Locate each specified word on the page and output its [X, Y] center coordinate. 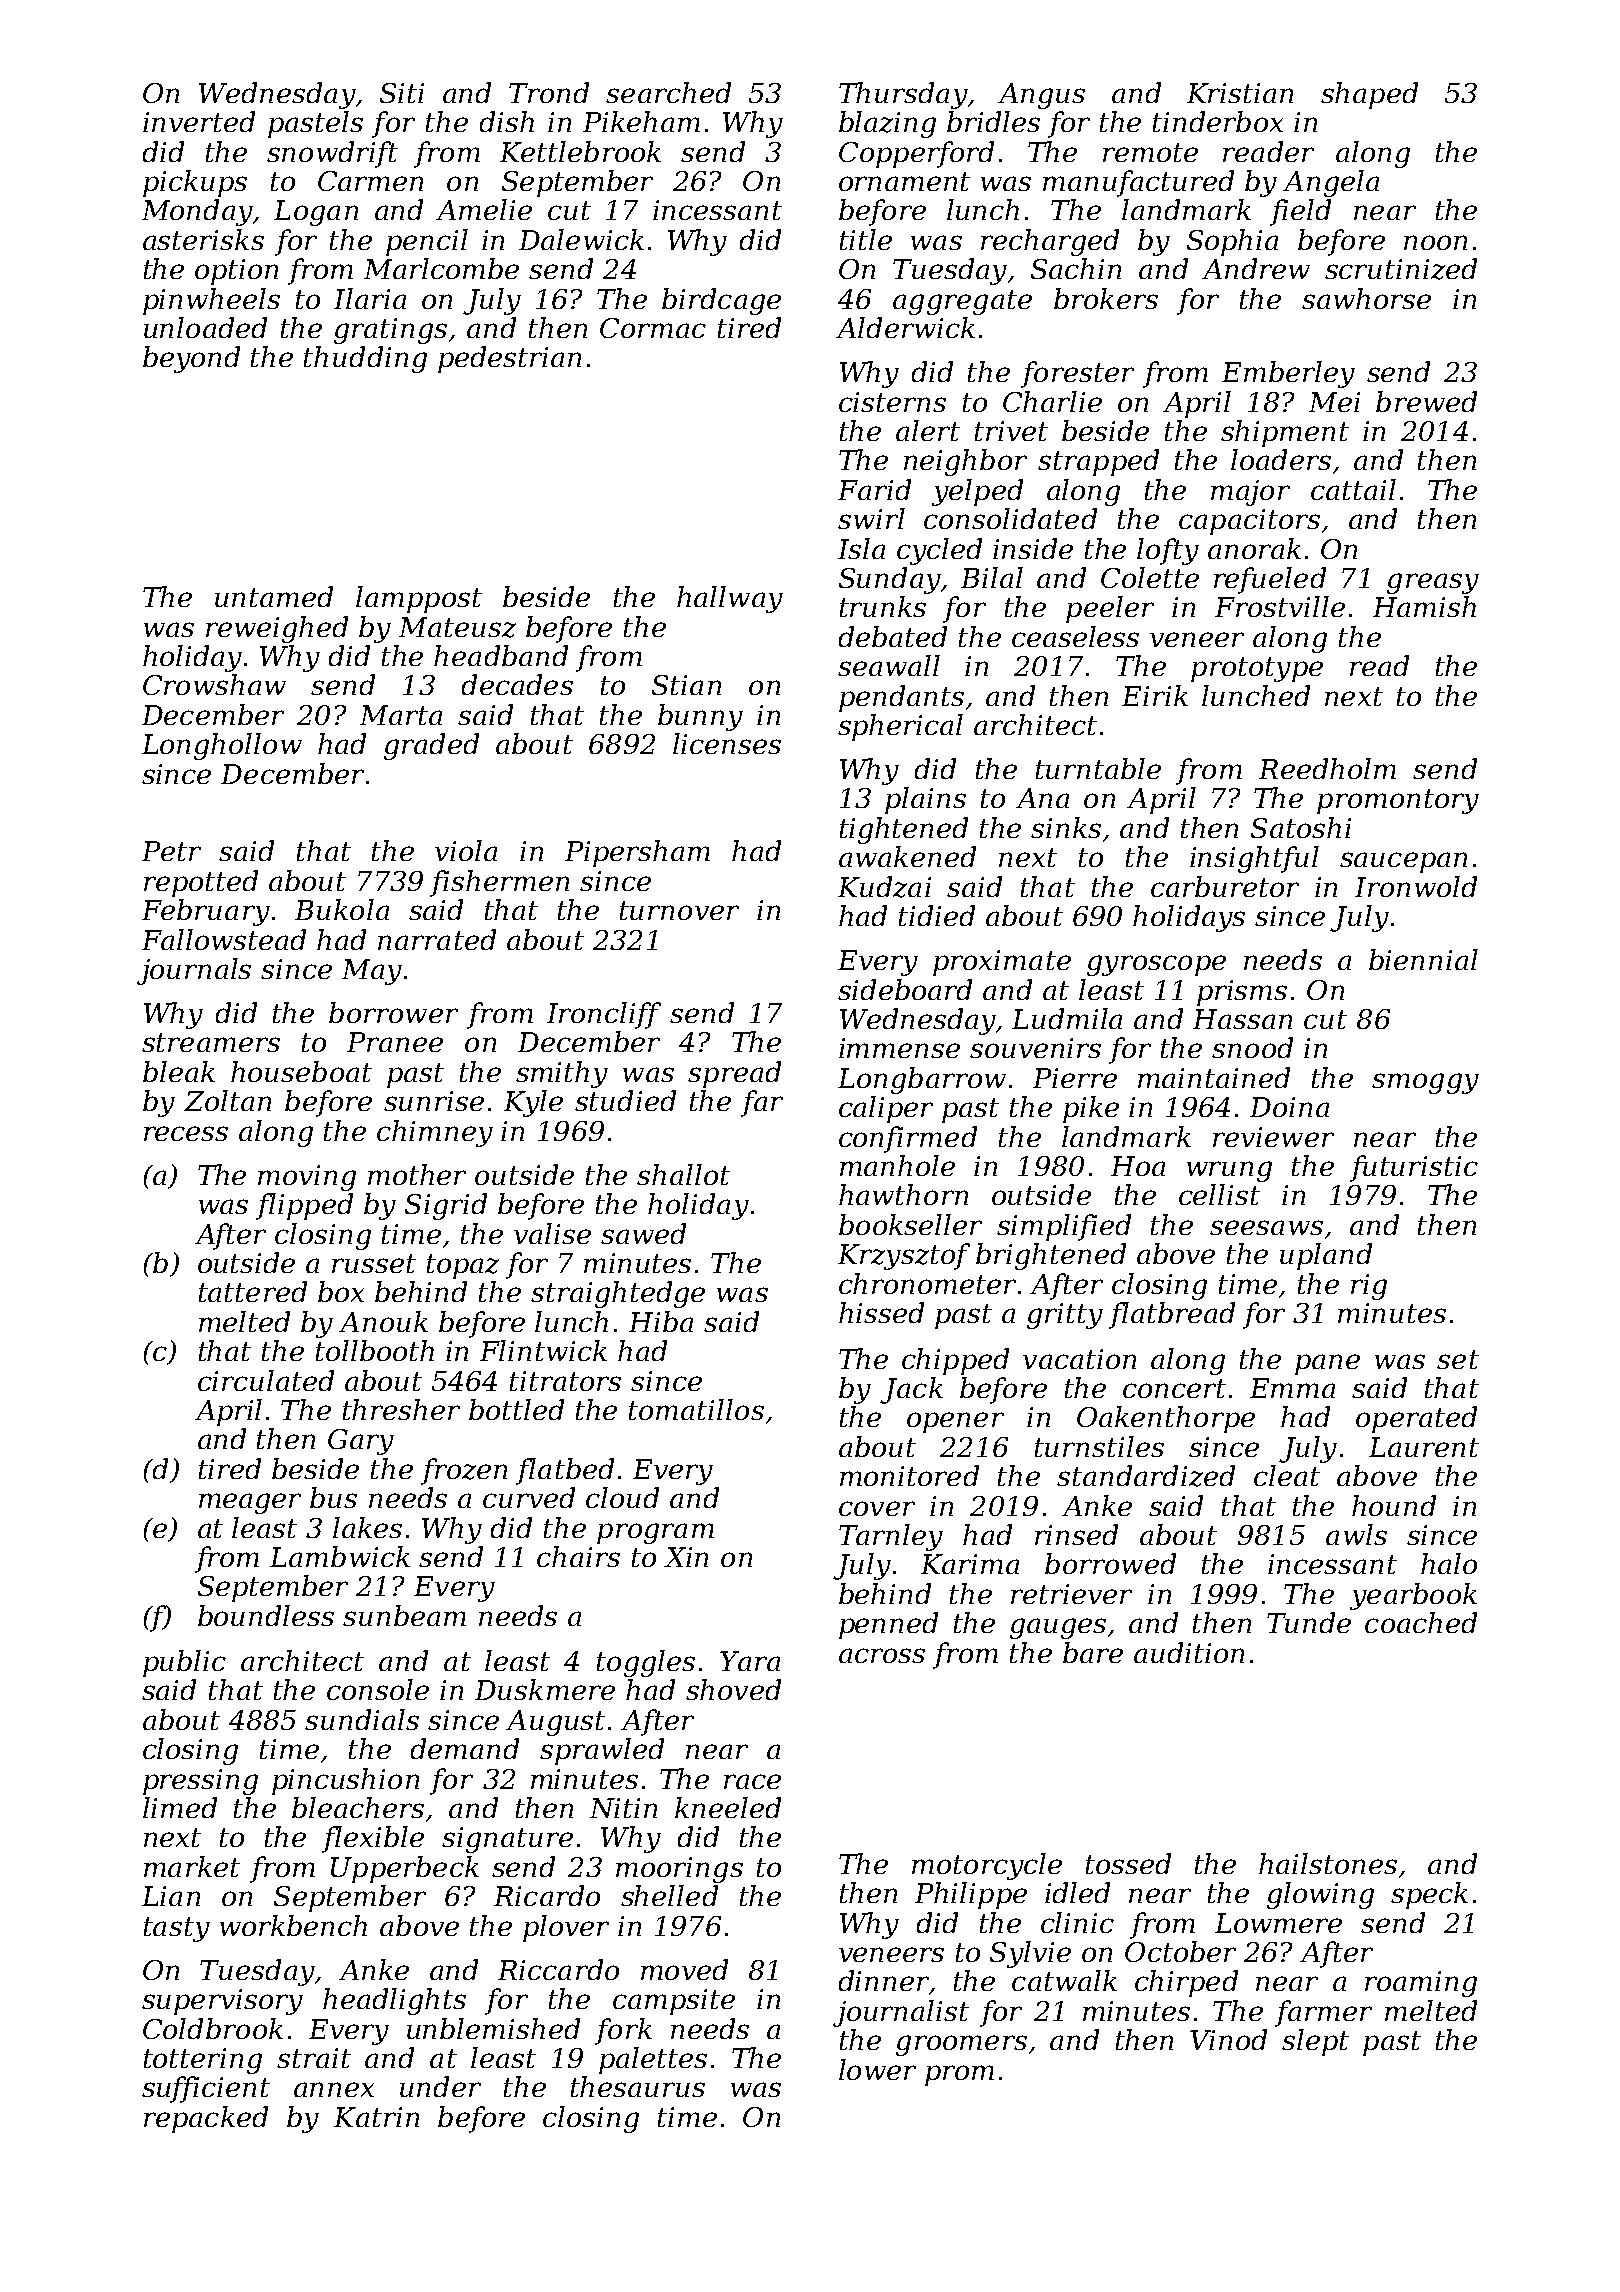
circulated [266, 1380]
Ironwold [1416, 886]
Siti [402, 93]
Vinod [1228, 2039]
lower [877, 2069]
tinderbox [1218, 121]
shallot [683, 1174]
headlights [394, 2001]
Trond [549, 92]
